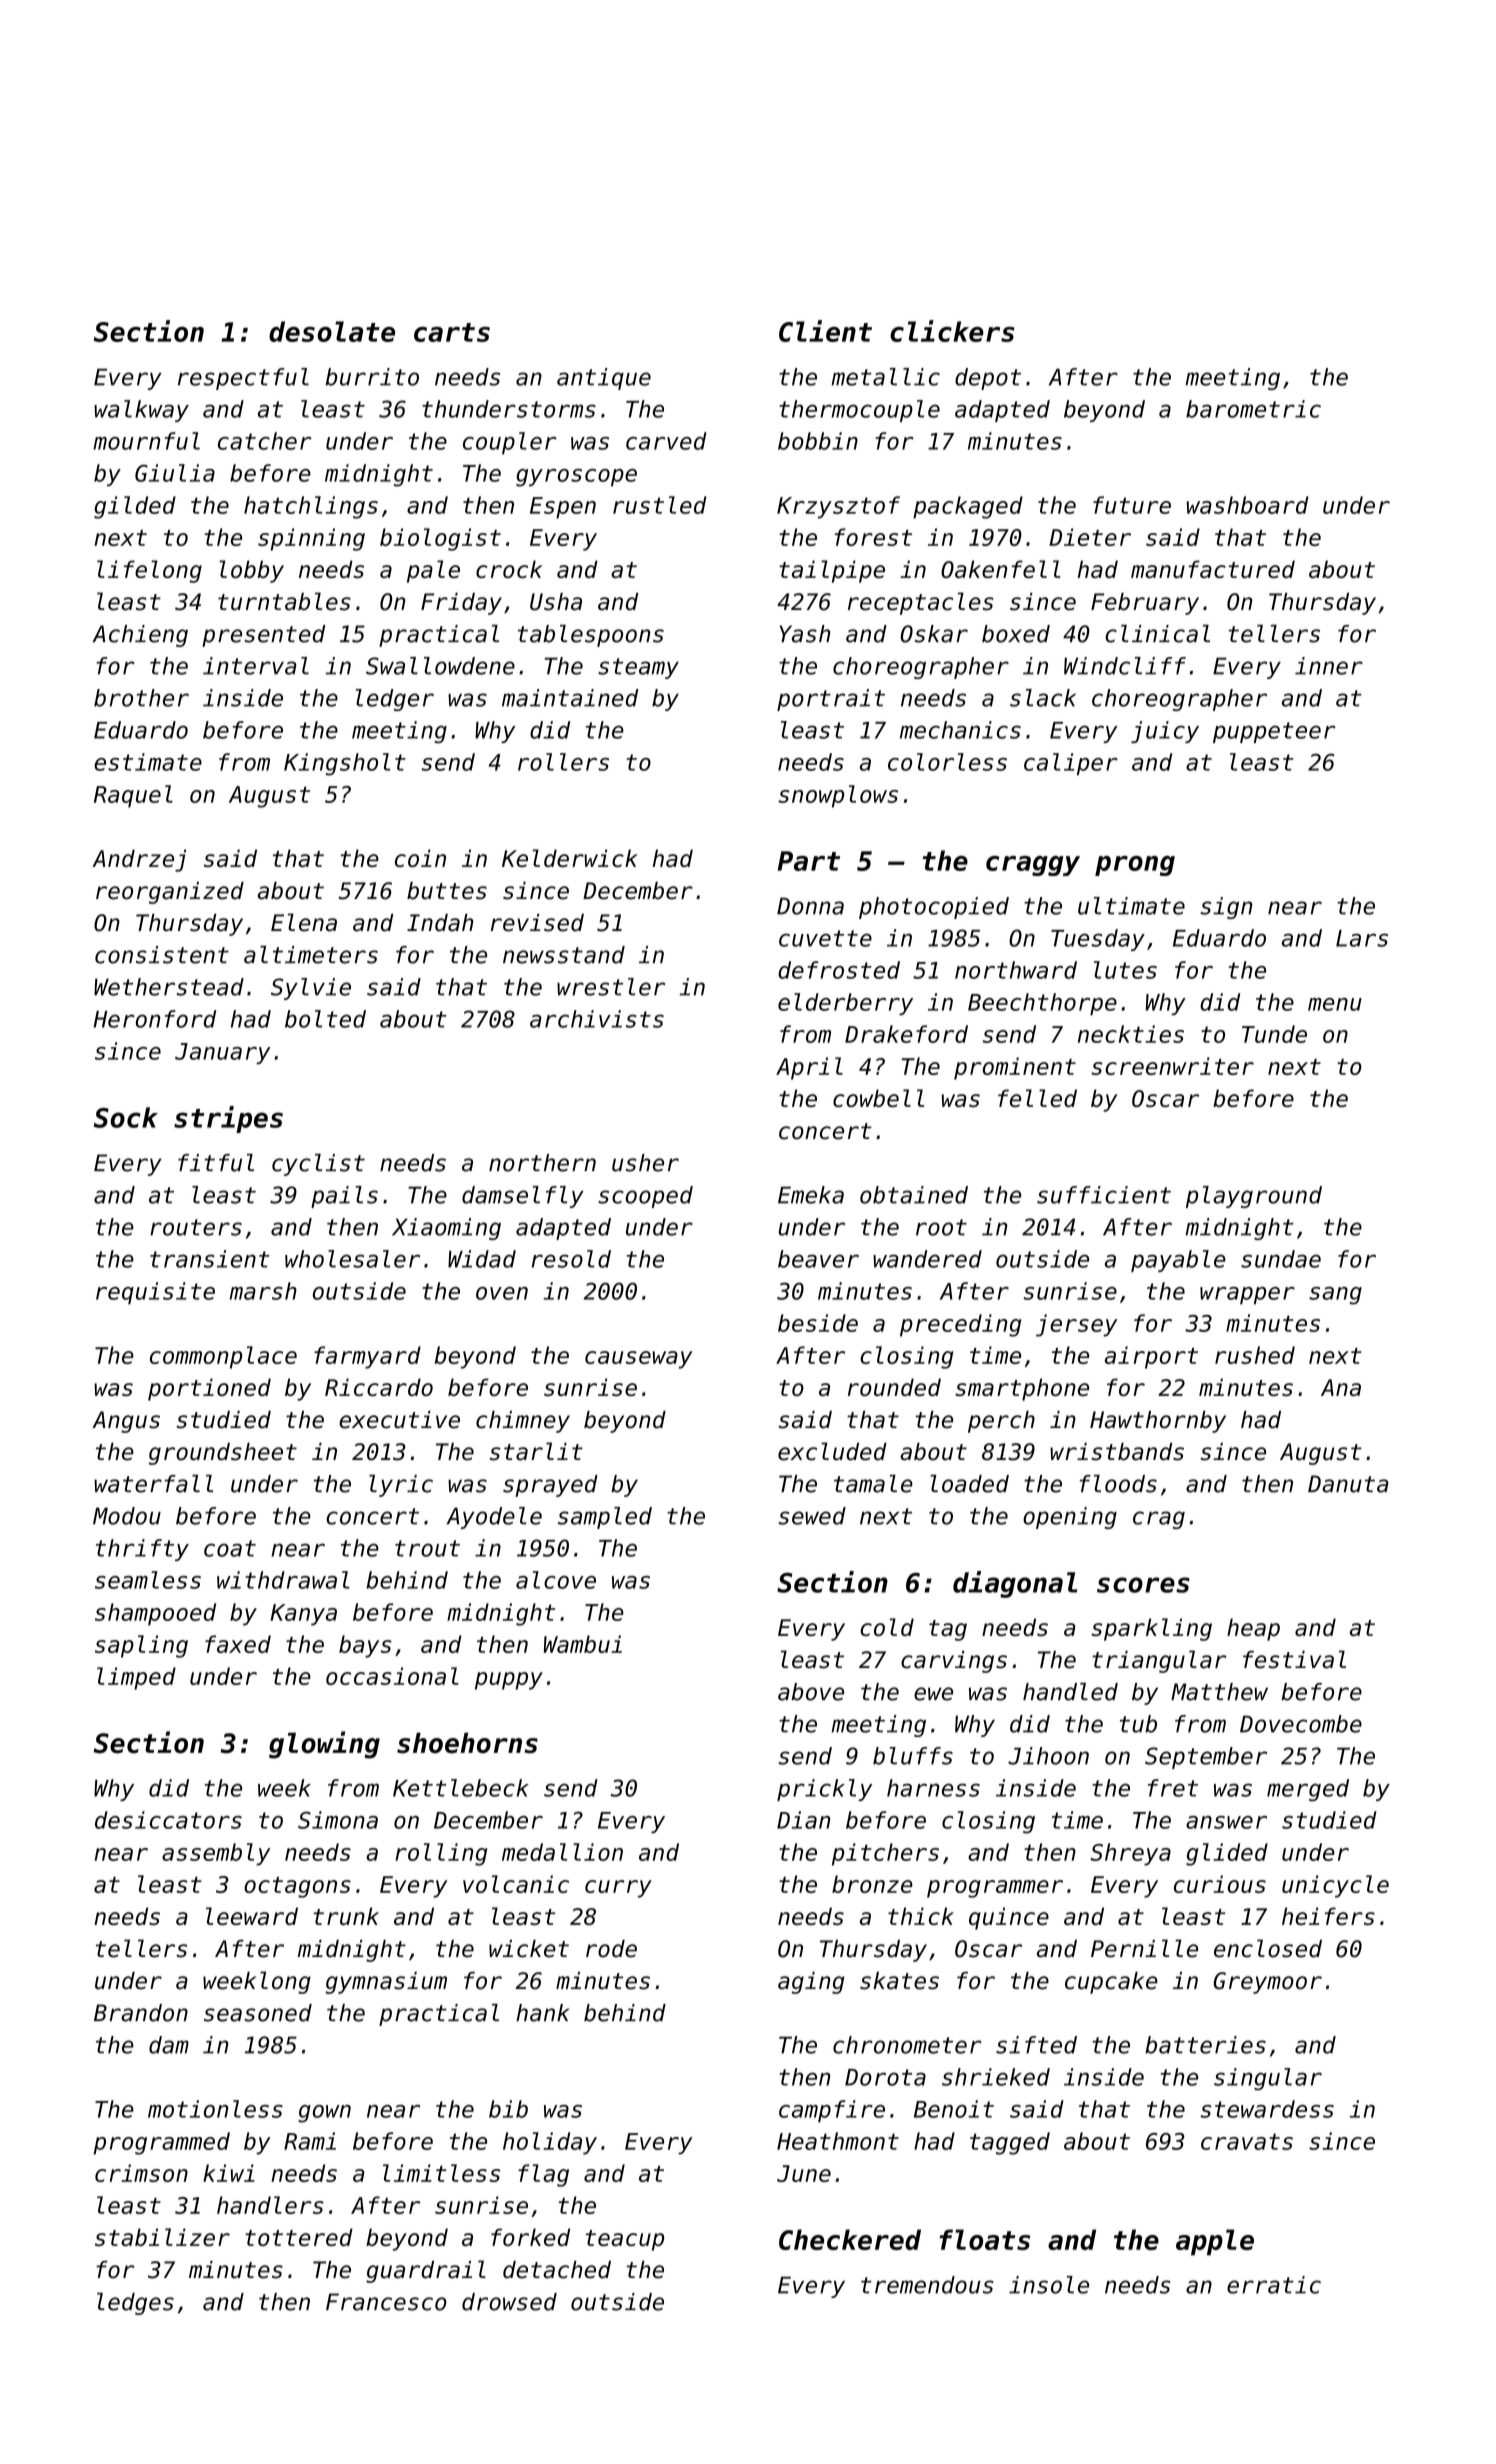 This screenshot has width=1496, height=2464. What do you see at coordinates (141, 411) in the screenshot?
I see `walkway` at bounding box center [141, 411].
